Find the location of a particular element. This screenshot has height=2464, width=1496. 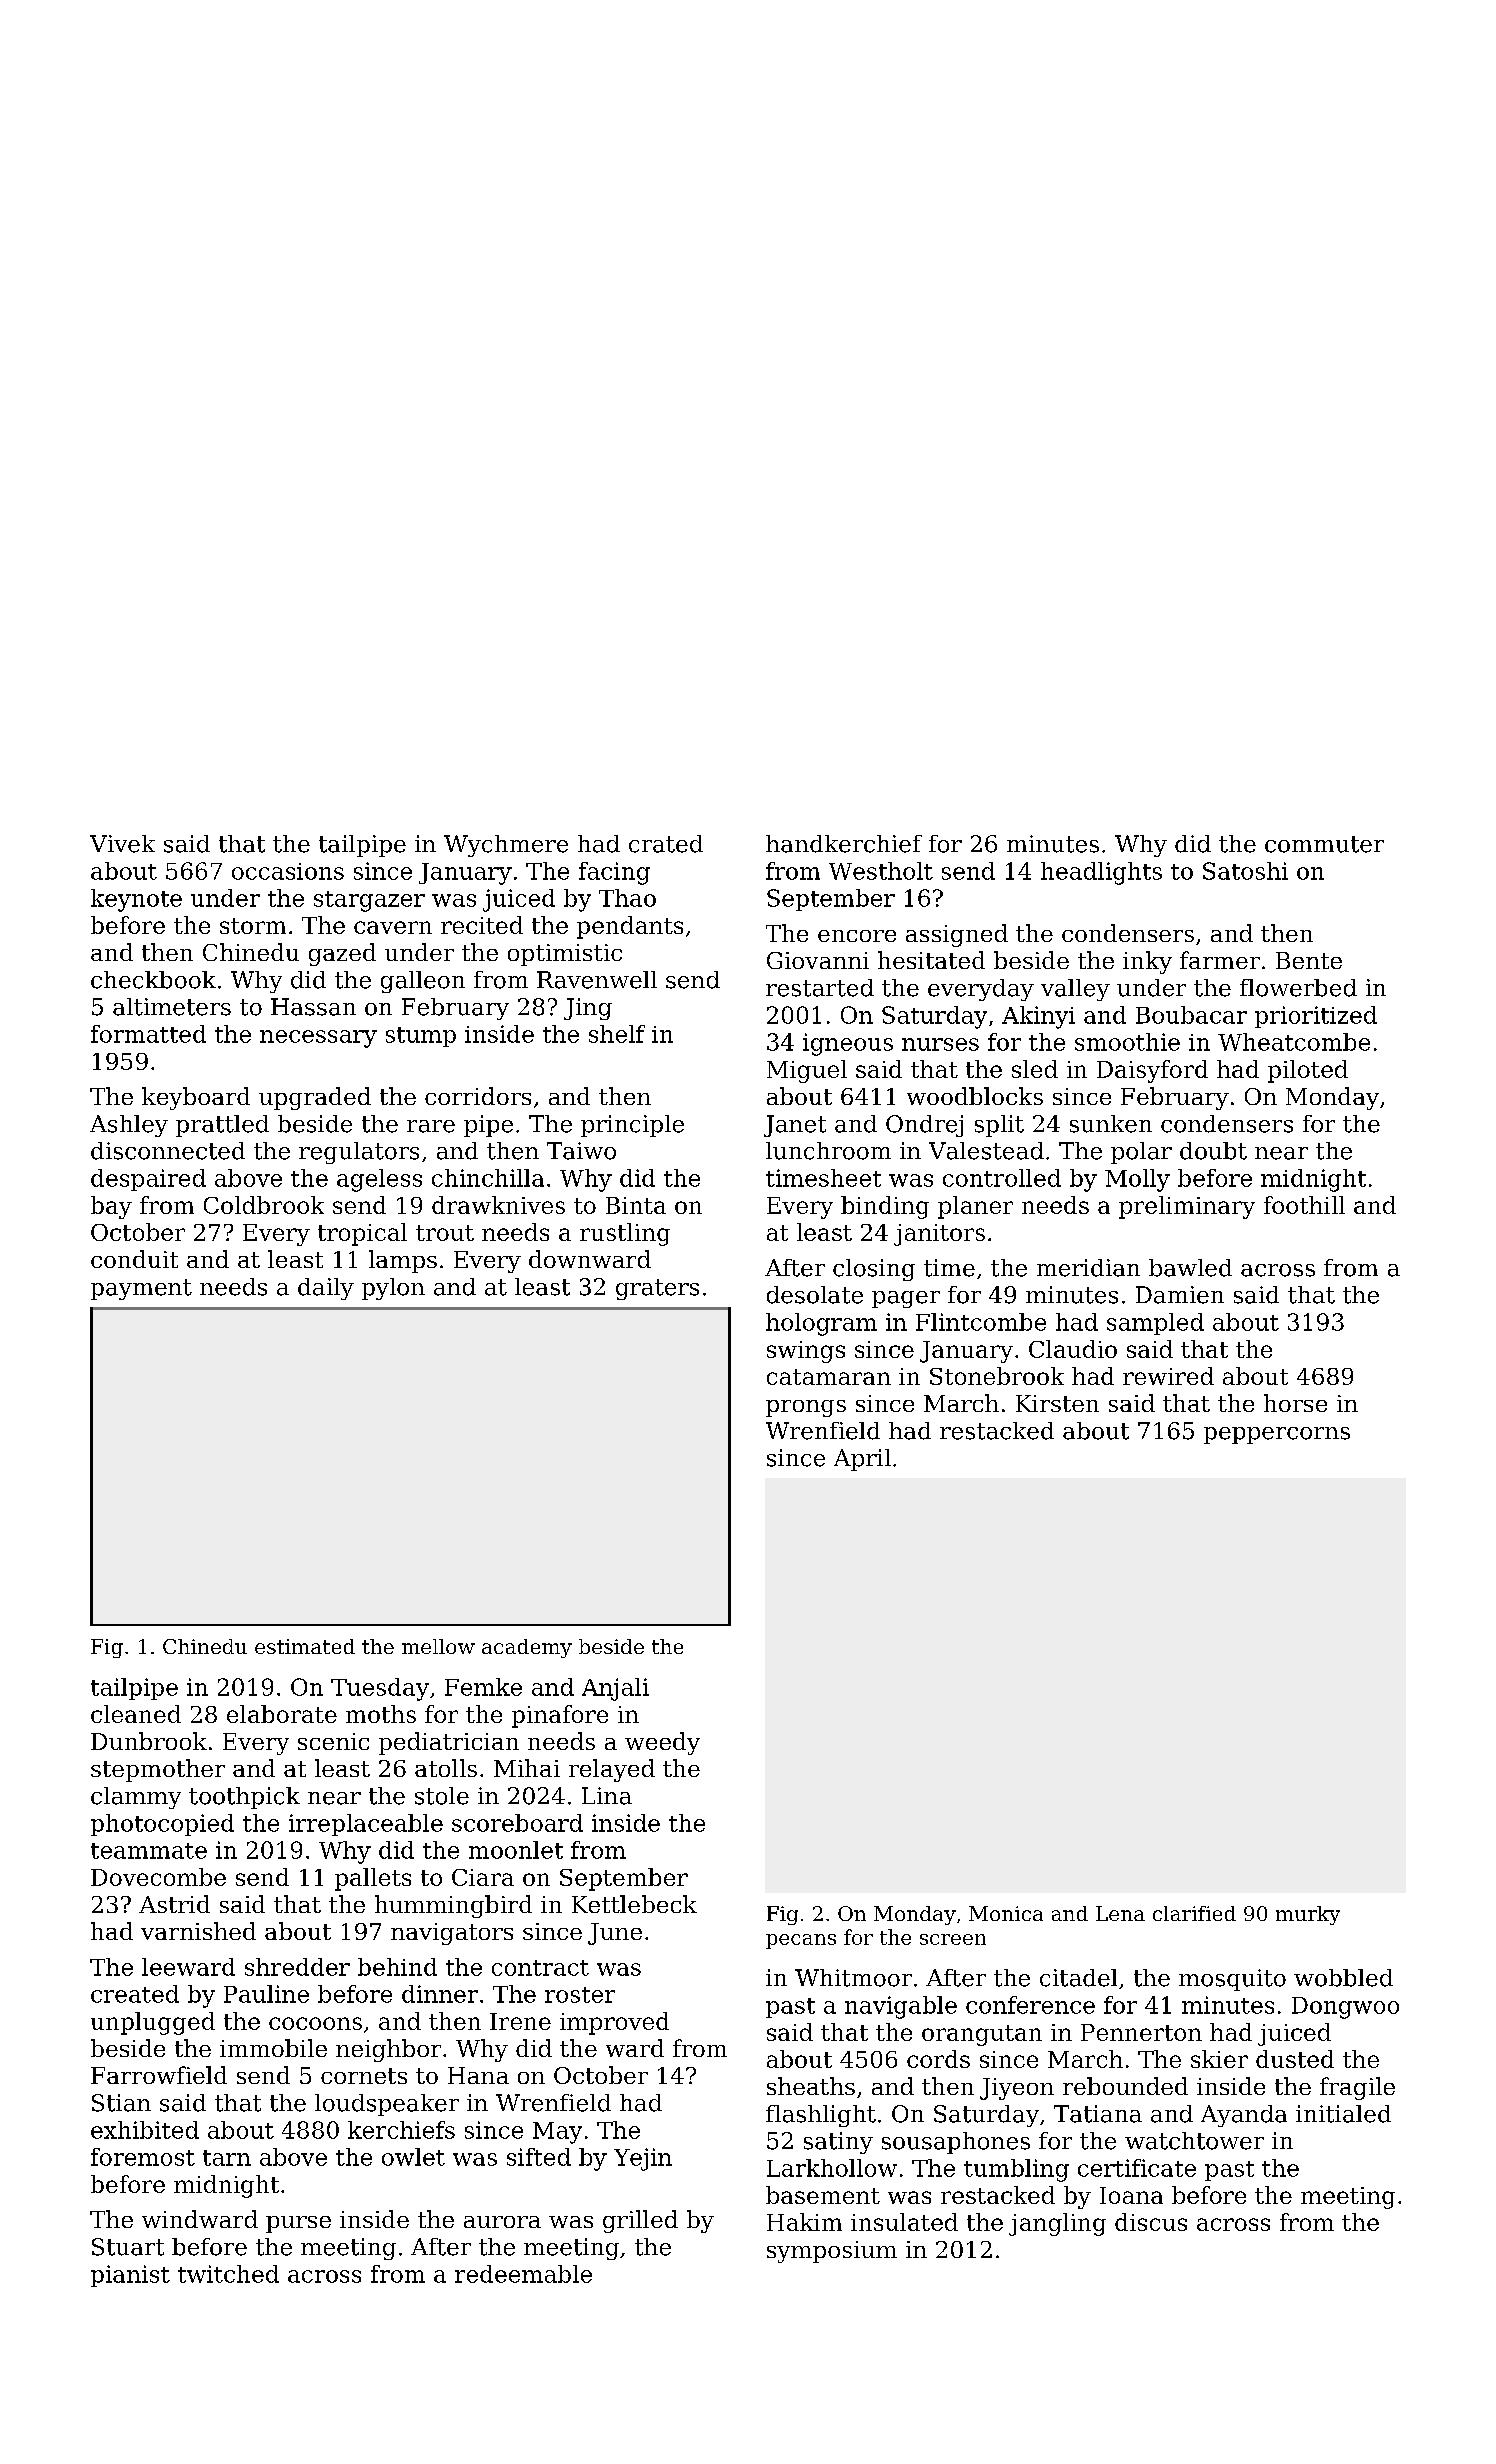

peppercorns is located at coordinates (1277, 1435).
